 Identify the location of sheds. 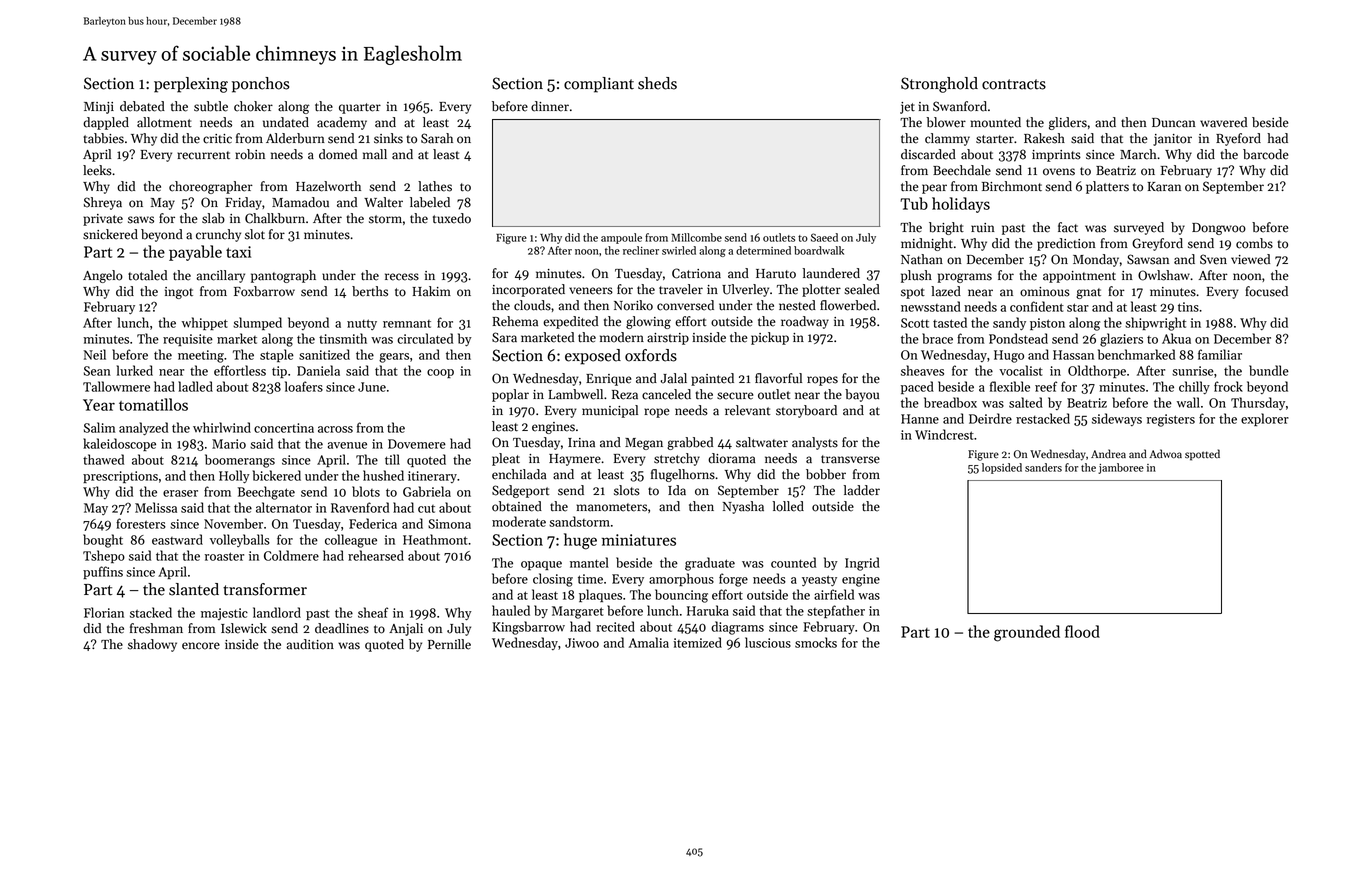
(657, 83).
